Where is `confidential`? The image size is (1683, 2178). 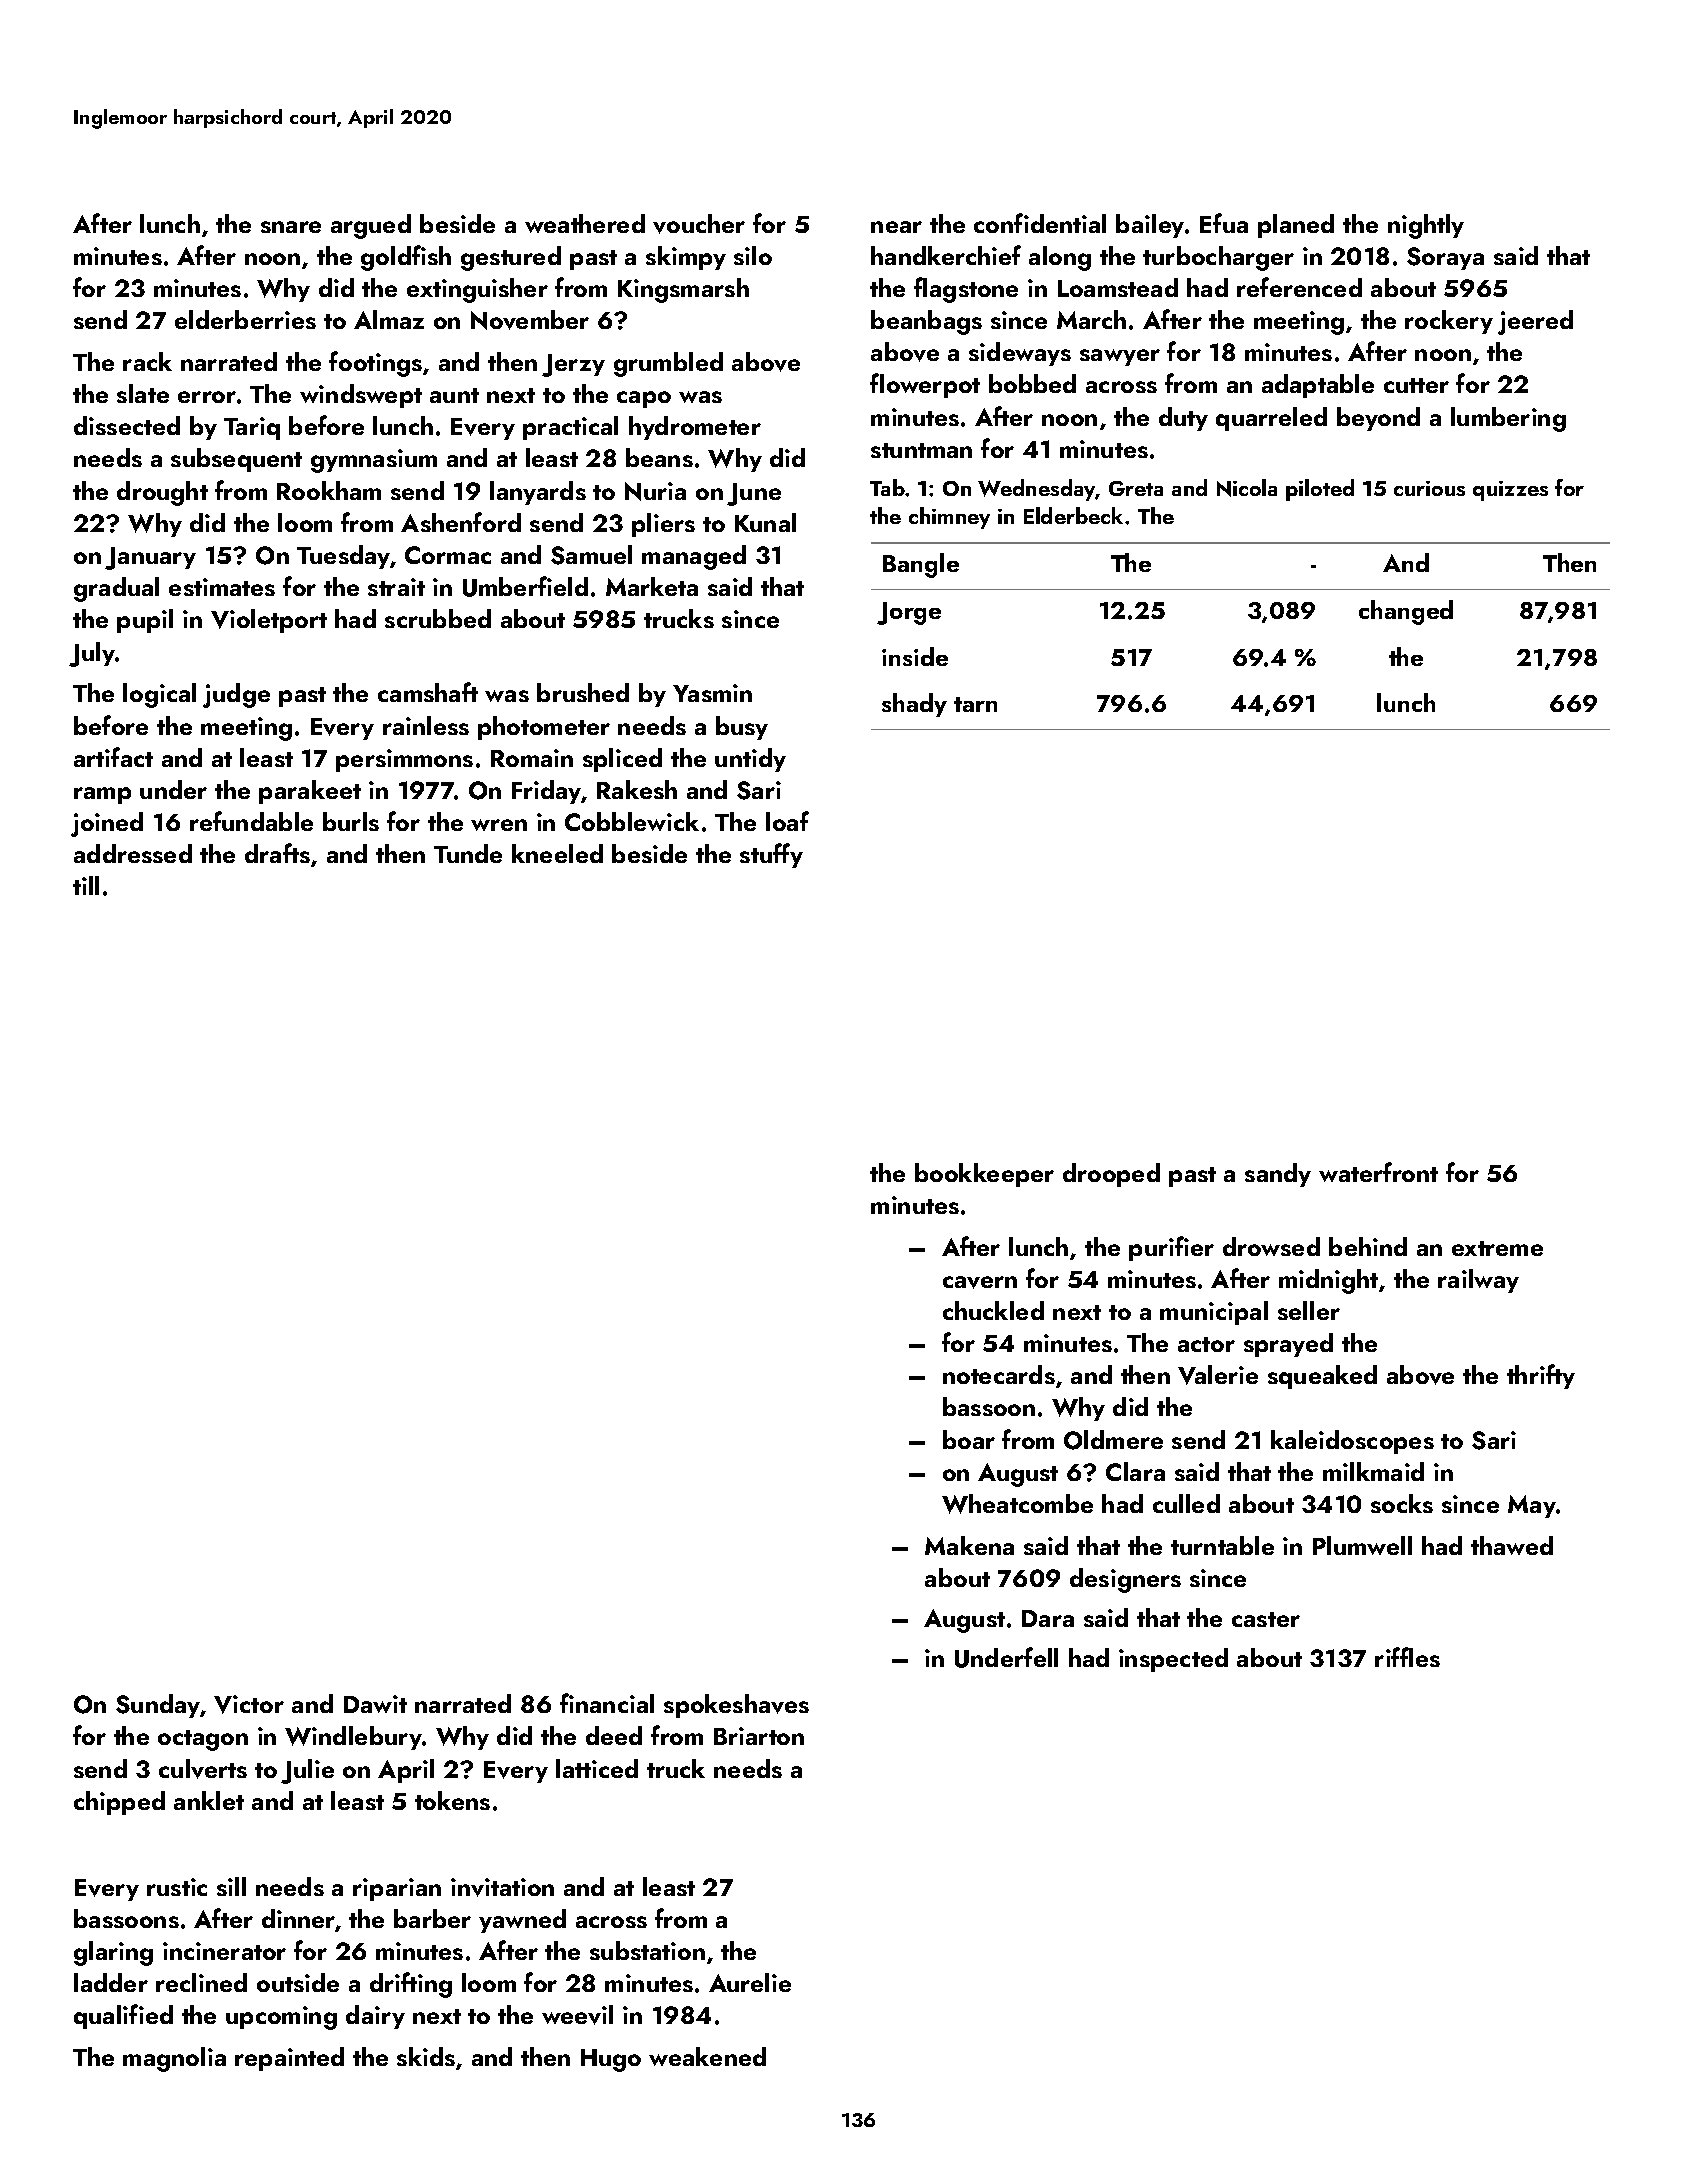
confidential is located at coordinates (1040, 223).
